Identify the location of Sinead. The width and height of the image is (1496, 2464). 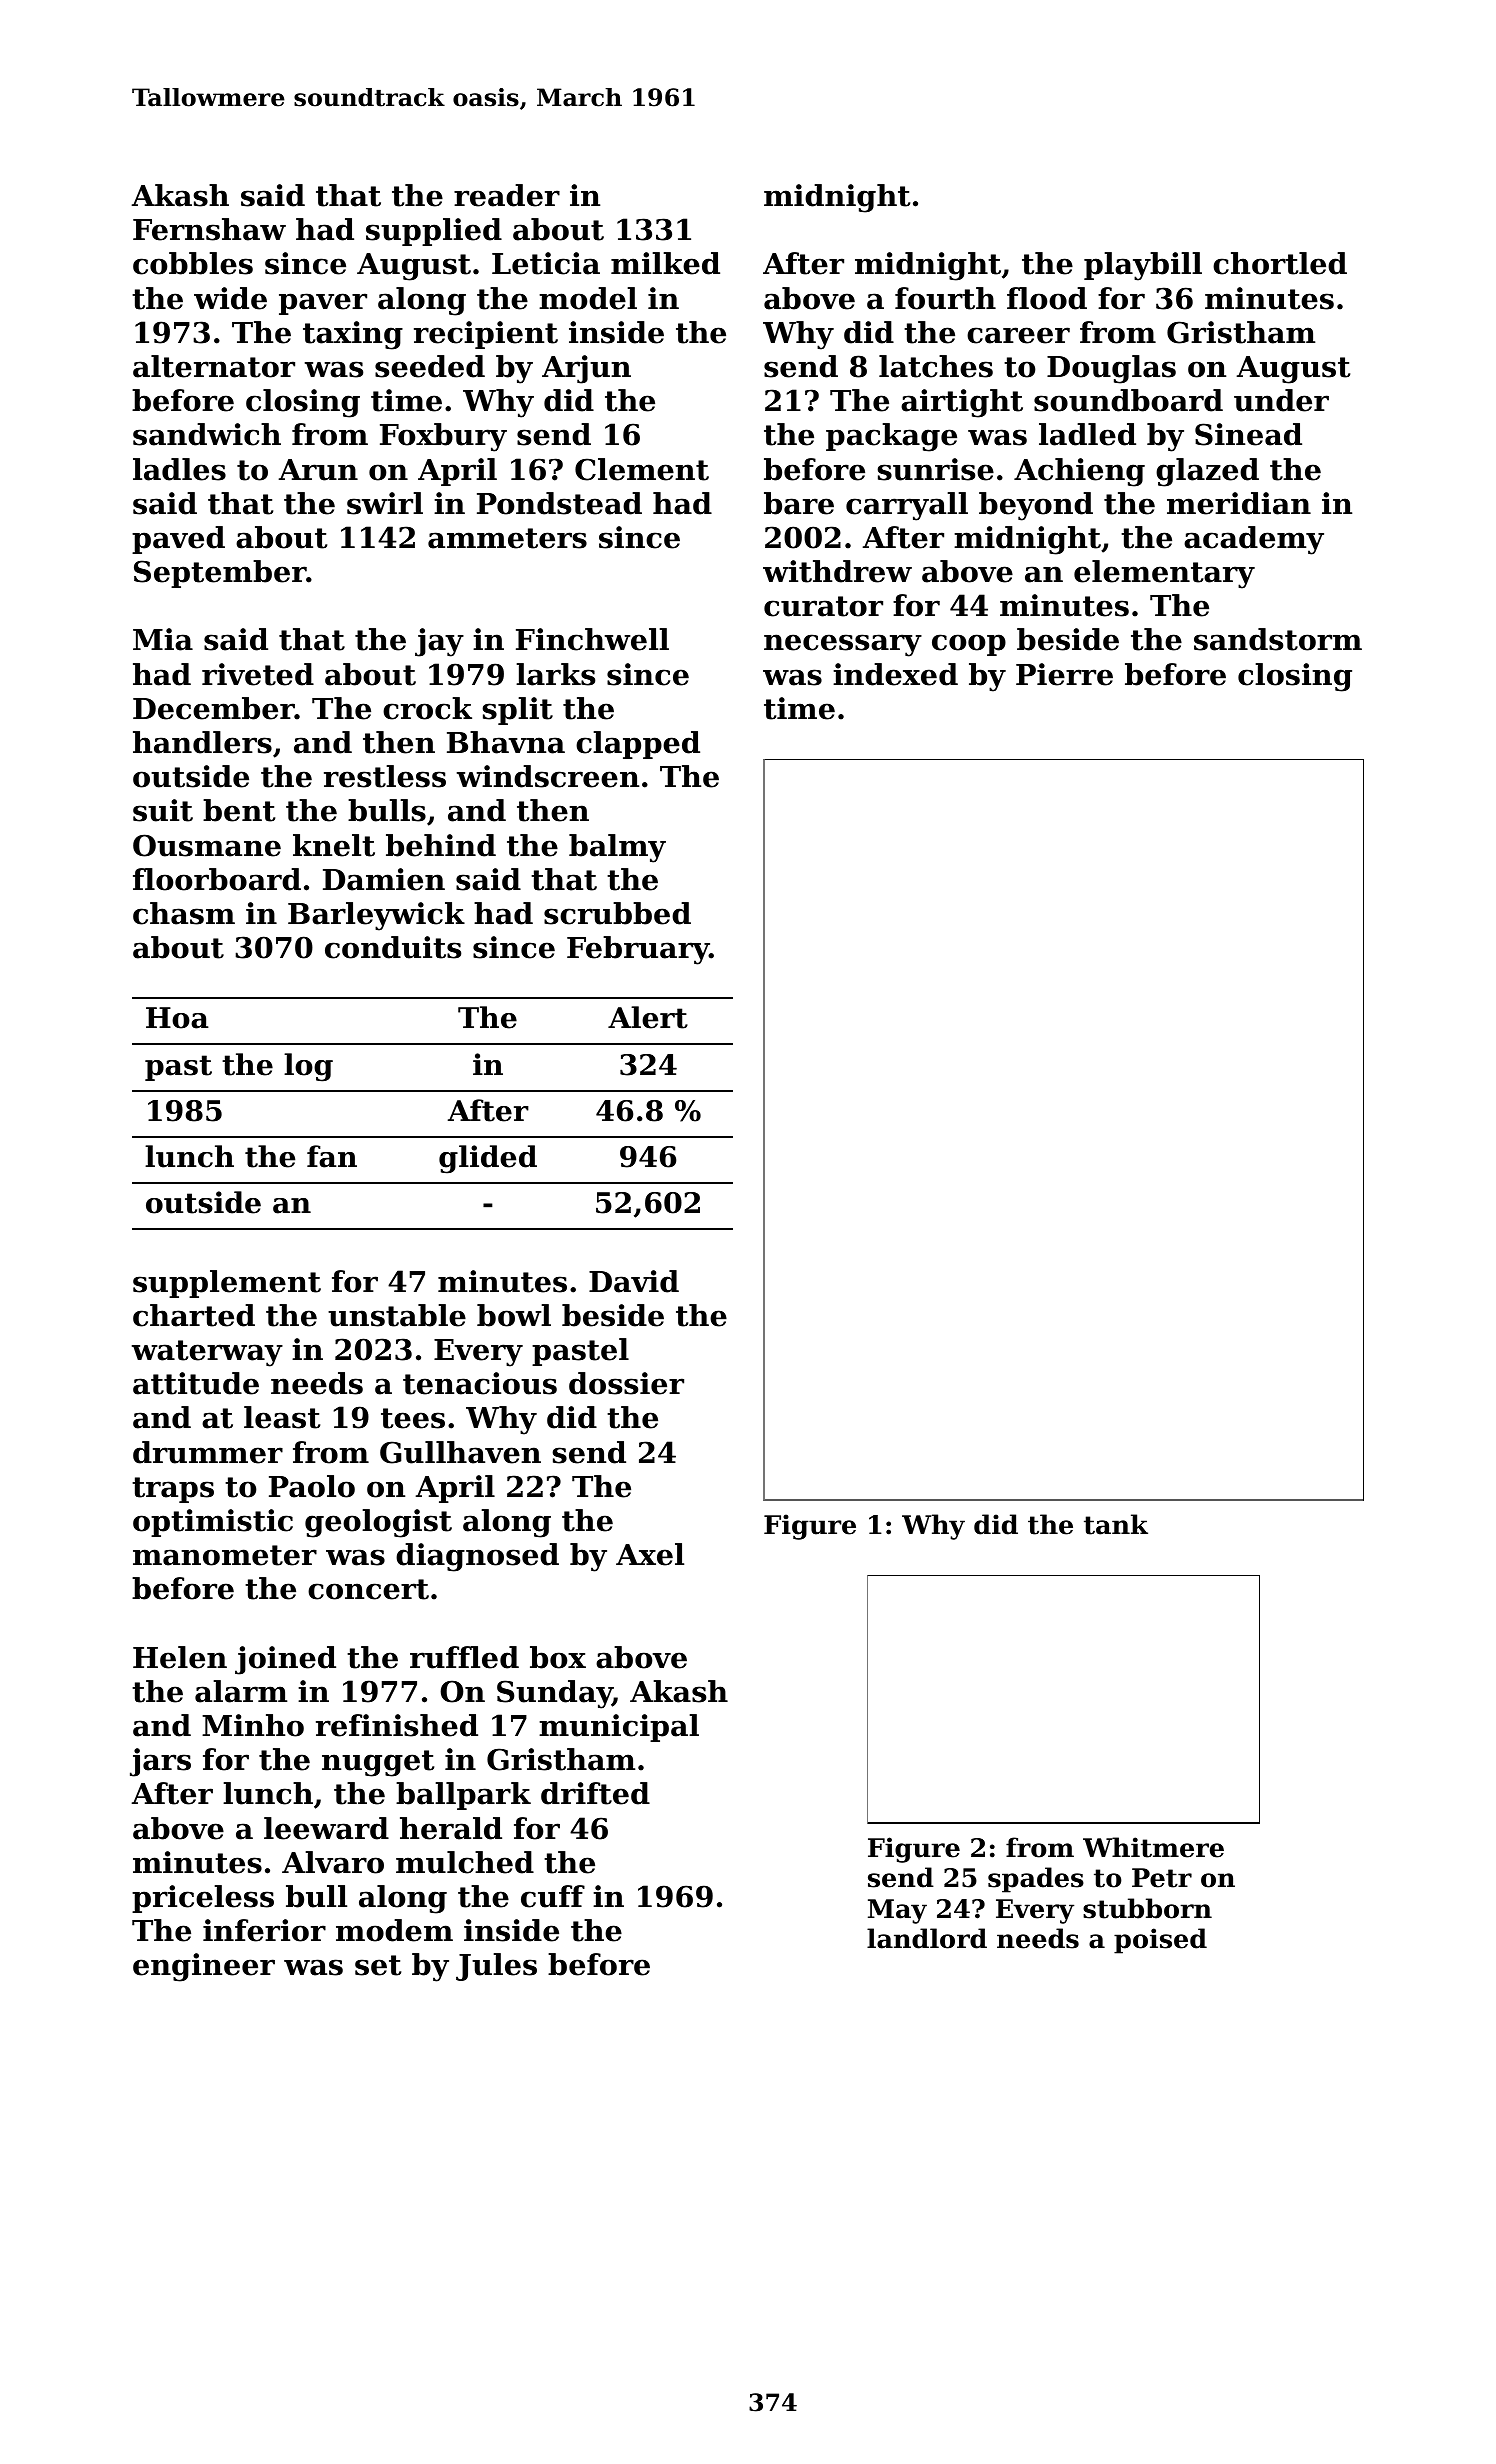
(1248, 434).
